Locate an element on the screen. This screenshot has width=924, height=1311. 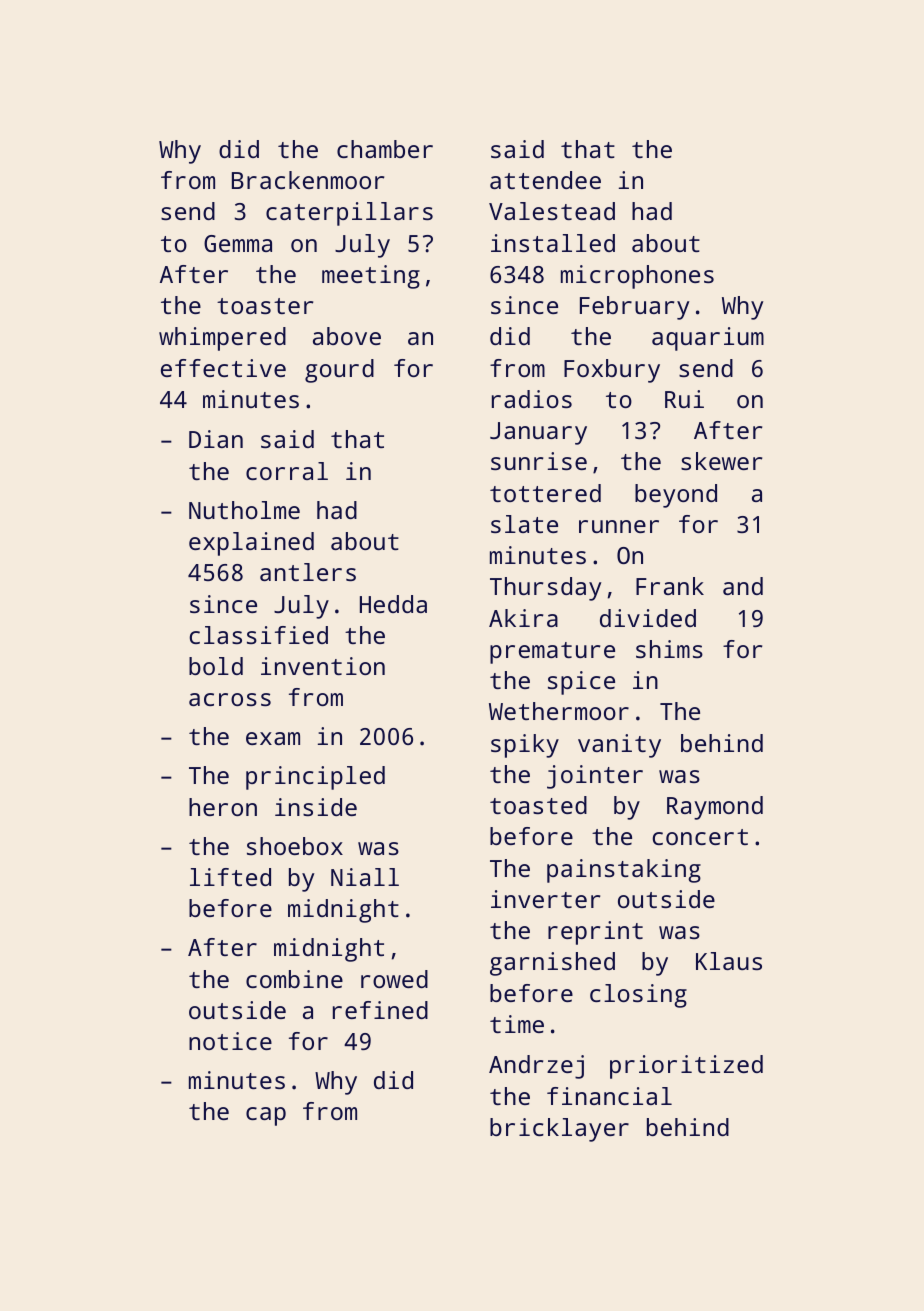
divided is located at coordinates (648, 618).
